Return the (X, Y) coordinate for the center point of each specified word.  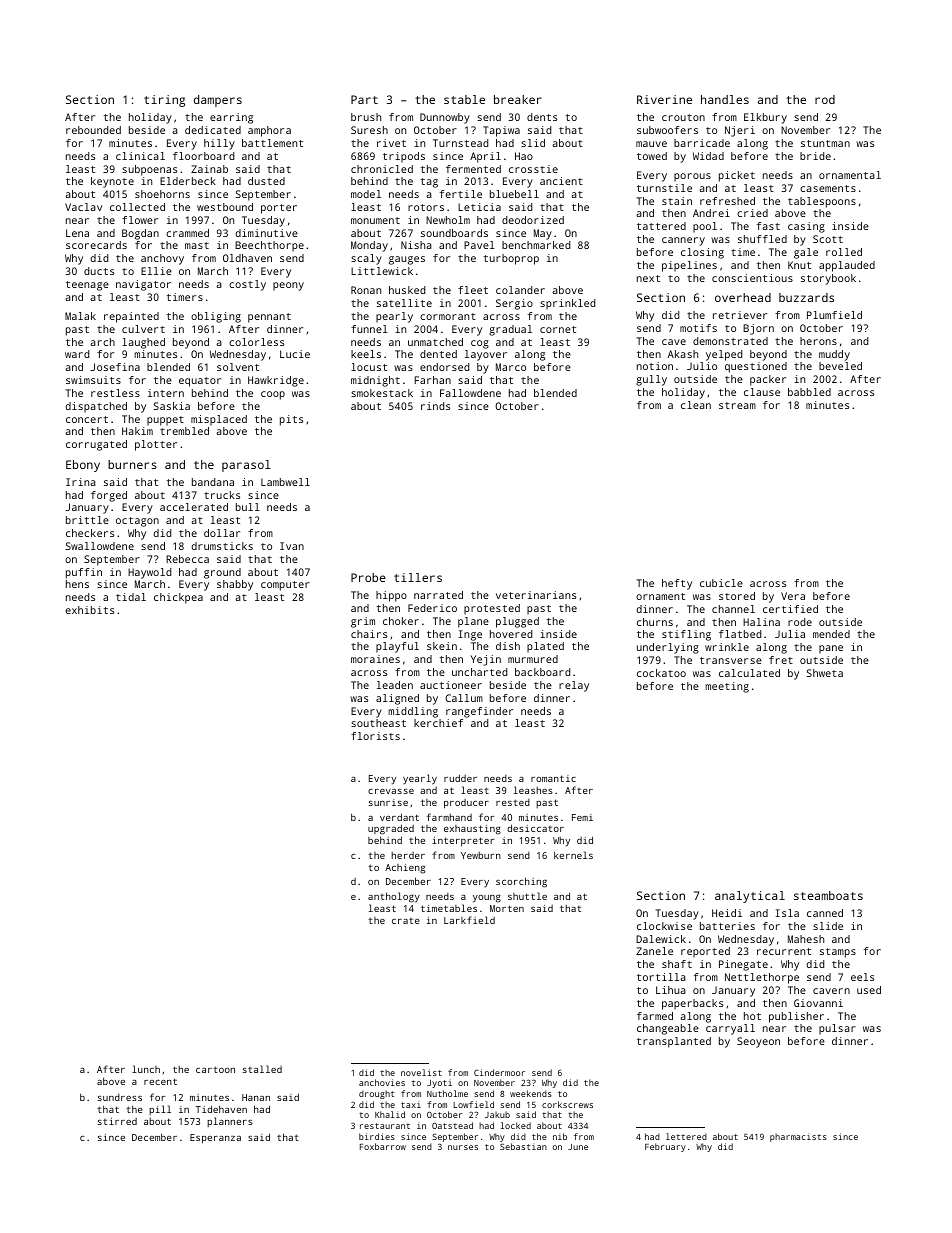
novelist (421, 1072)
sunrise (388, 802)
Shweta (825, 673)
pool (705, 227)
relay (574, 686)
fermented (473, 169)
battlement (272, 143)
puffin (84, 573)
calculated (749, 673)
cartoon (215, 1069)
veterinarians (536, 595)
